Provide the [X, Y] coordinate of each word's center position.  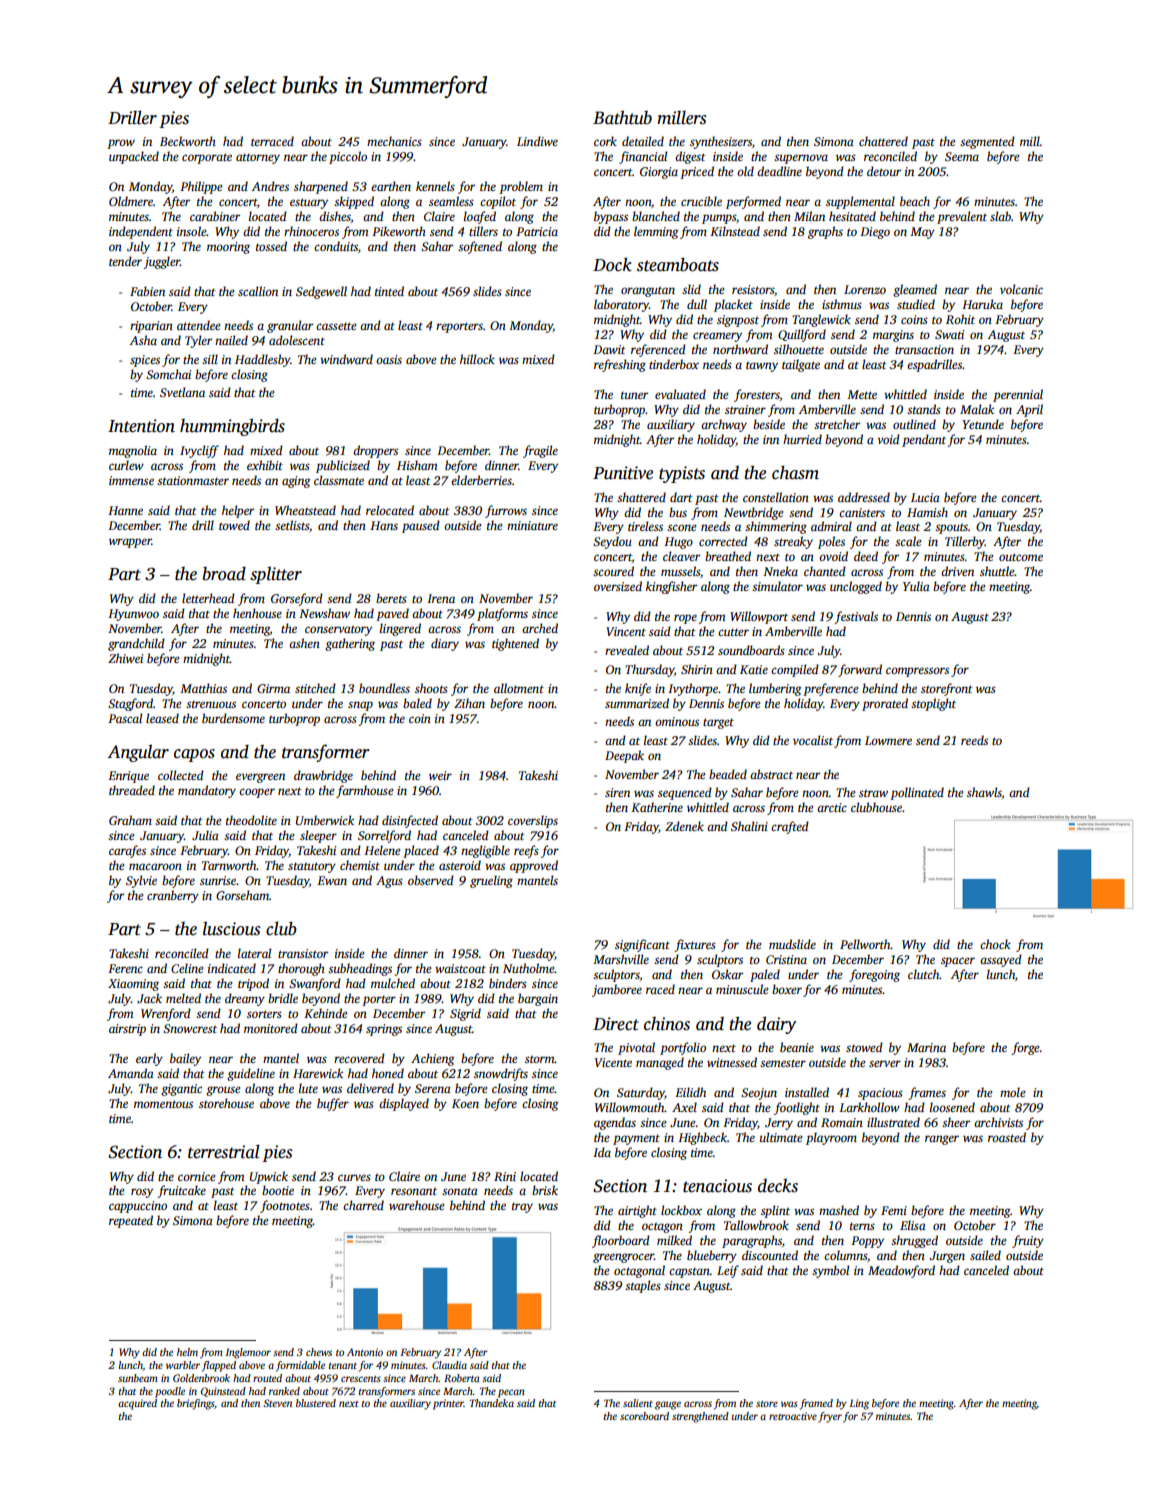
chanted [825, 571]
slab [1000, 216]
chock [995, 944]
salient [638, 1403]
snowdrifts [501, 1074]
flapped [219, 1366]
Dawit [609, 349]
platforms [502, 614]
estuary [309, 203]
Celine [187, 968]
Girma [273, 688]
